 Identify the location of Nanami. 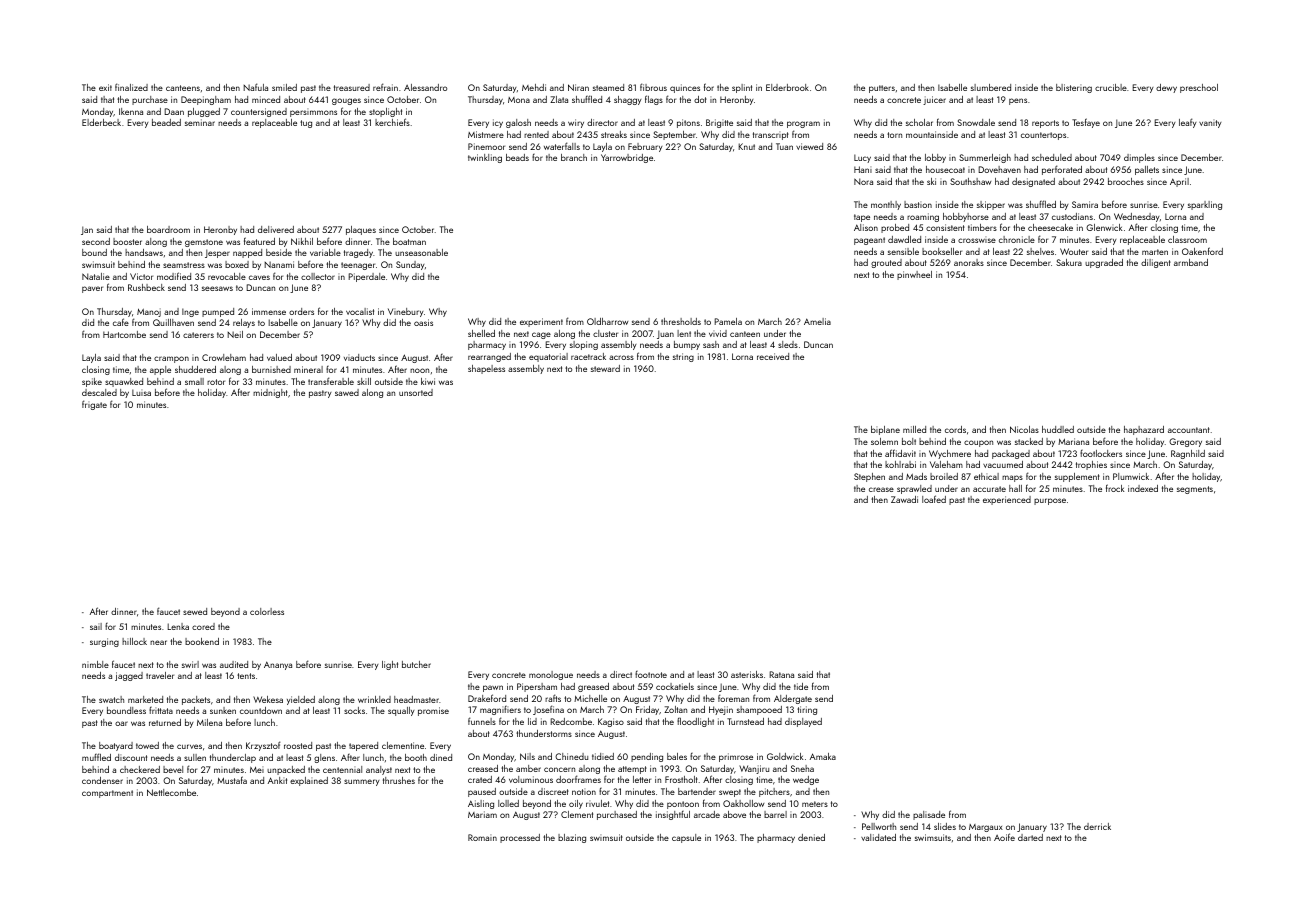
(279, 264).
